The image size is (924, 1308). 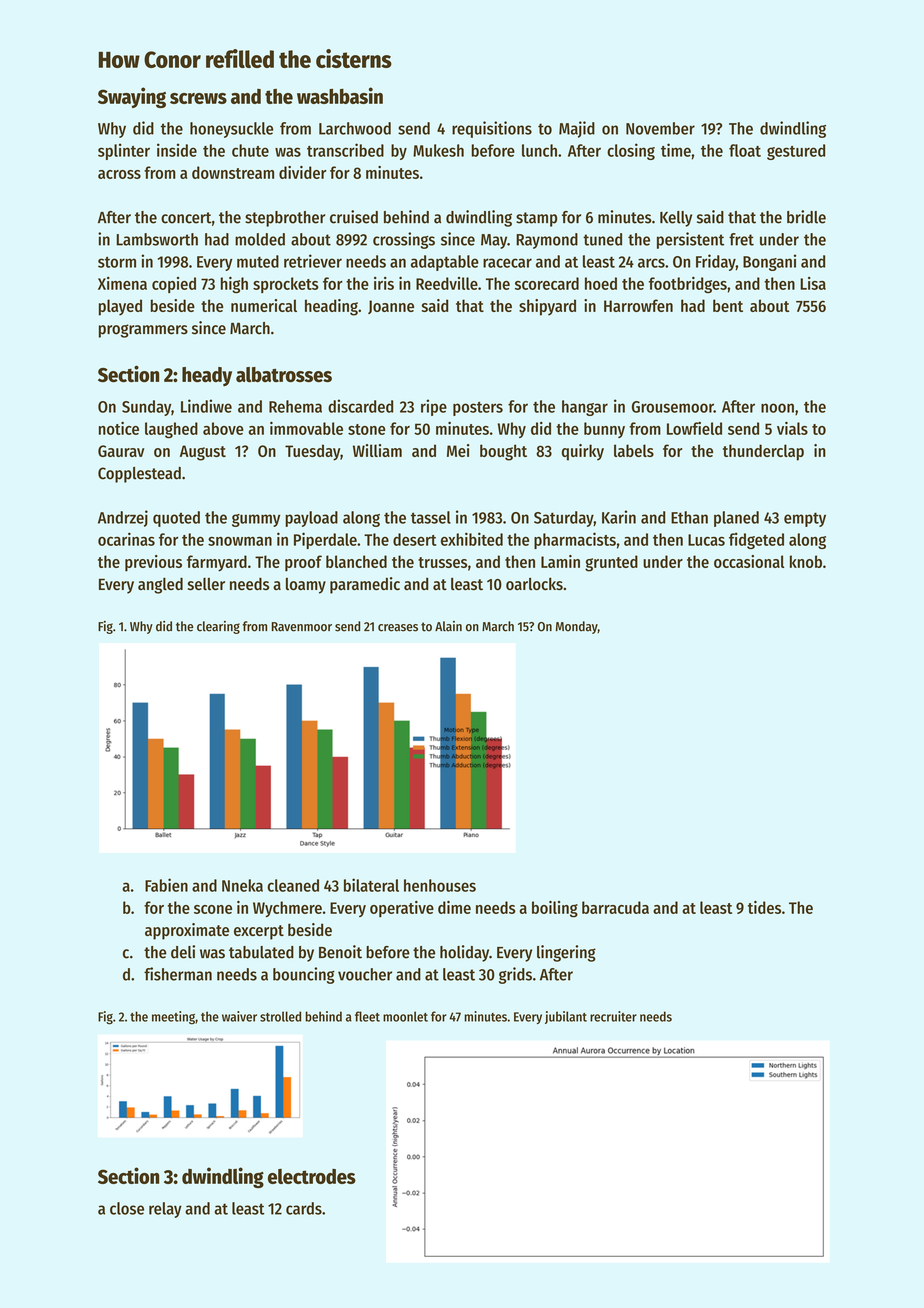 I want to click on bent, so click(x=728, y=305).
